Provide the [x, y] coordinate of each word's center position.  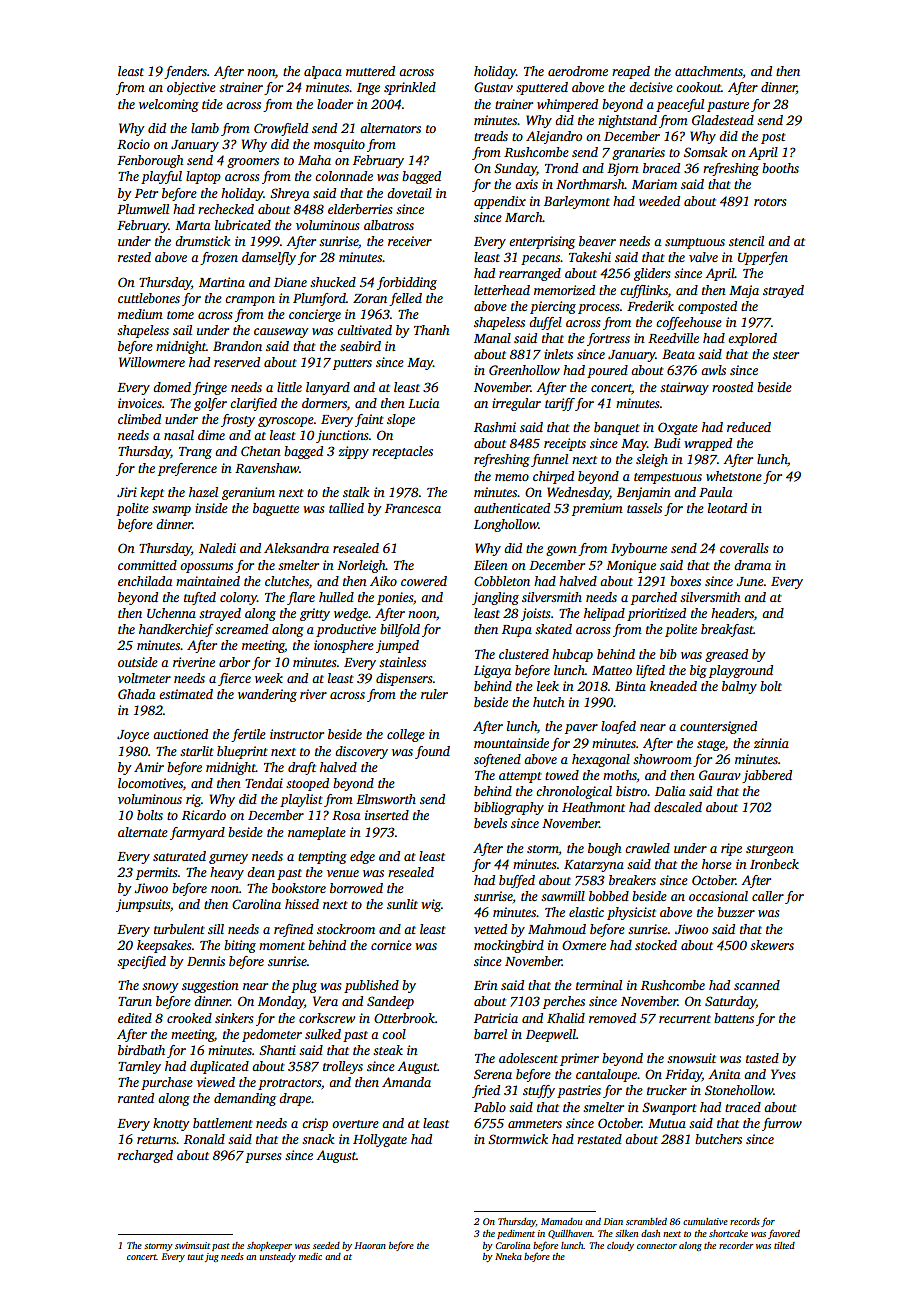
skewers [772, 945]
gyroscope [286, 422]
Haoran [370, 1245]
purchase [167, 1083]
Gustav [493, 87]
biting [240, 946]
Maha [314, 160]
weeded [659, 201]
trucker [667, 1090]
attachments [709, 71]
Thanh [431, 330]
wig [431, 905]
